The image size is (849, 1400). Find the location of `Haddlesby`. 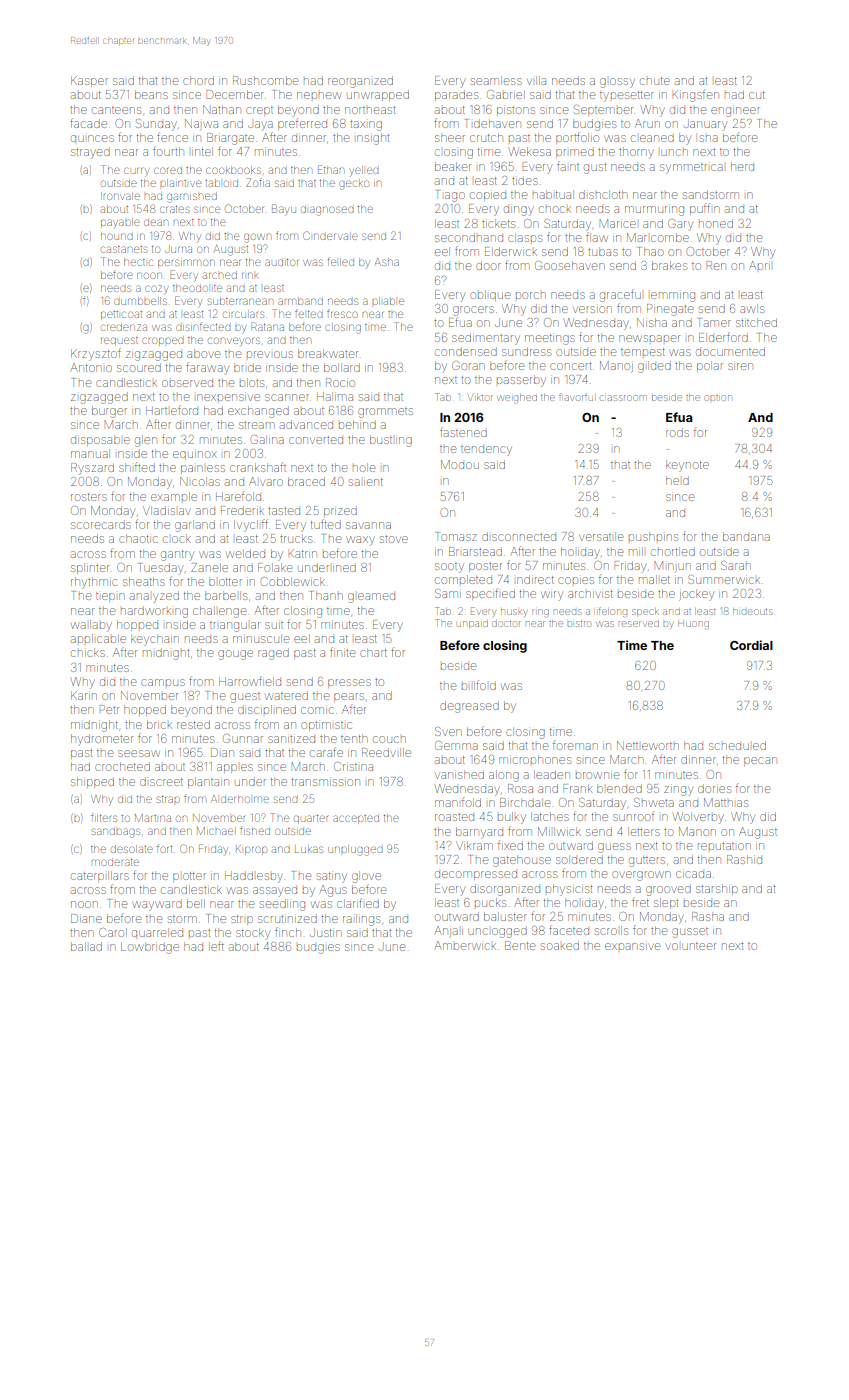

Haddlesby is located at coordinates (254, 877).
